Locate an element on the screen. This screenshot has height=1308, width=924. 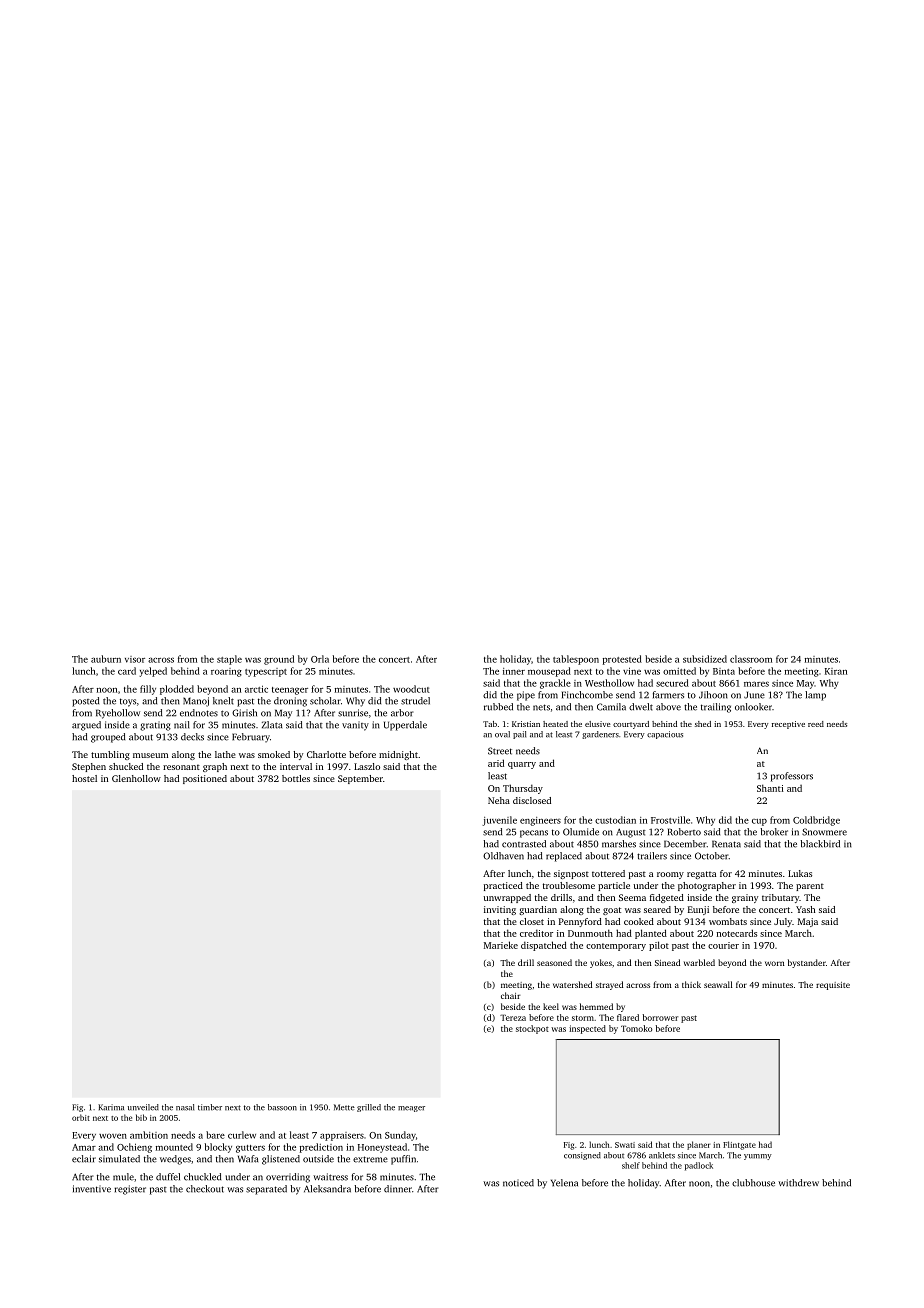
Sinead is located at coordinates (667, 962).
